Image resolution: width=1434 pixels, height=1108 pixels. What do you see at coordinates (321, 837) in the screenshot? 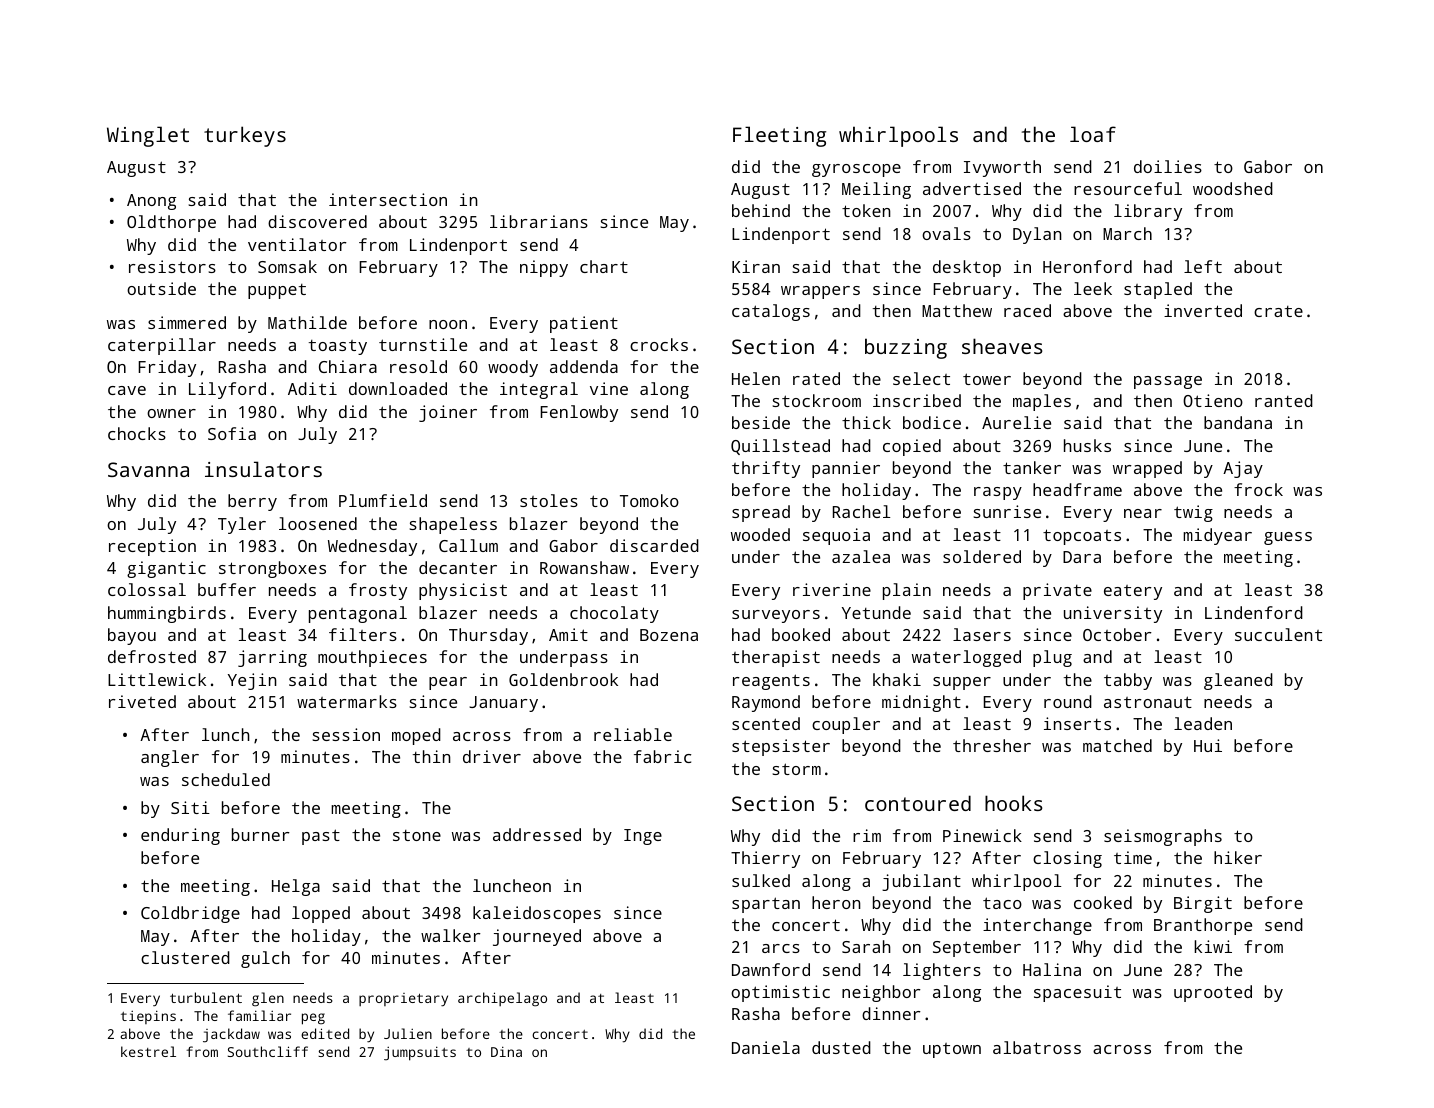
I see `past` at bounding box center [321, 837].
